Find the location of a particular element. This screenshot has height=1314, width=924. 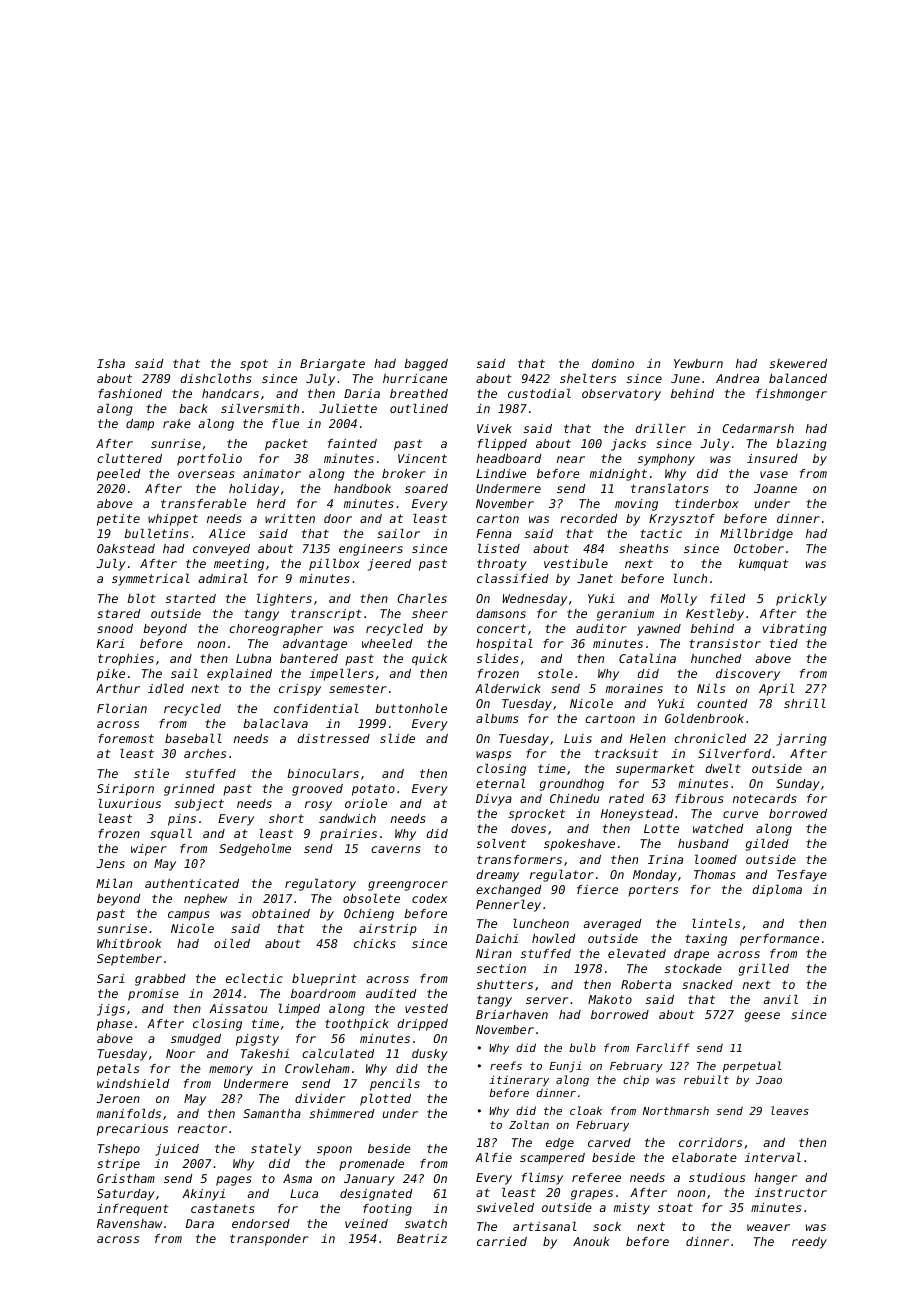

fashioned is located at coordinates (130, 393).
